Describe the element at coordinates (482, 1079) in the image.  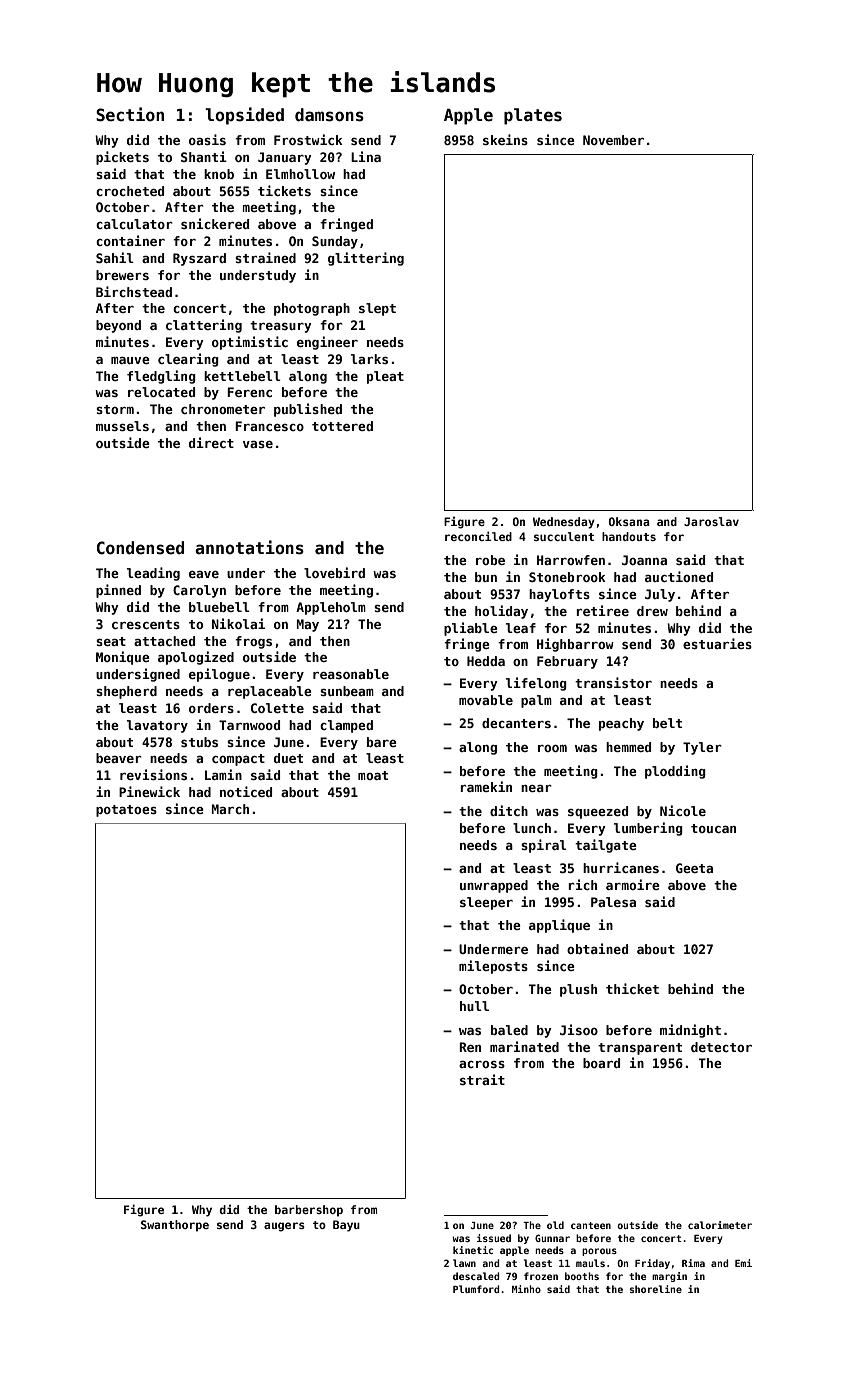
I see `strait` at that location.
